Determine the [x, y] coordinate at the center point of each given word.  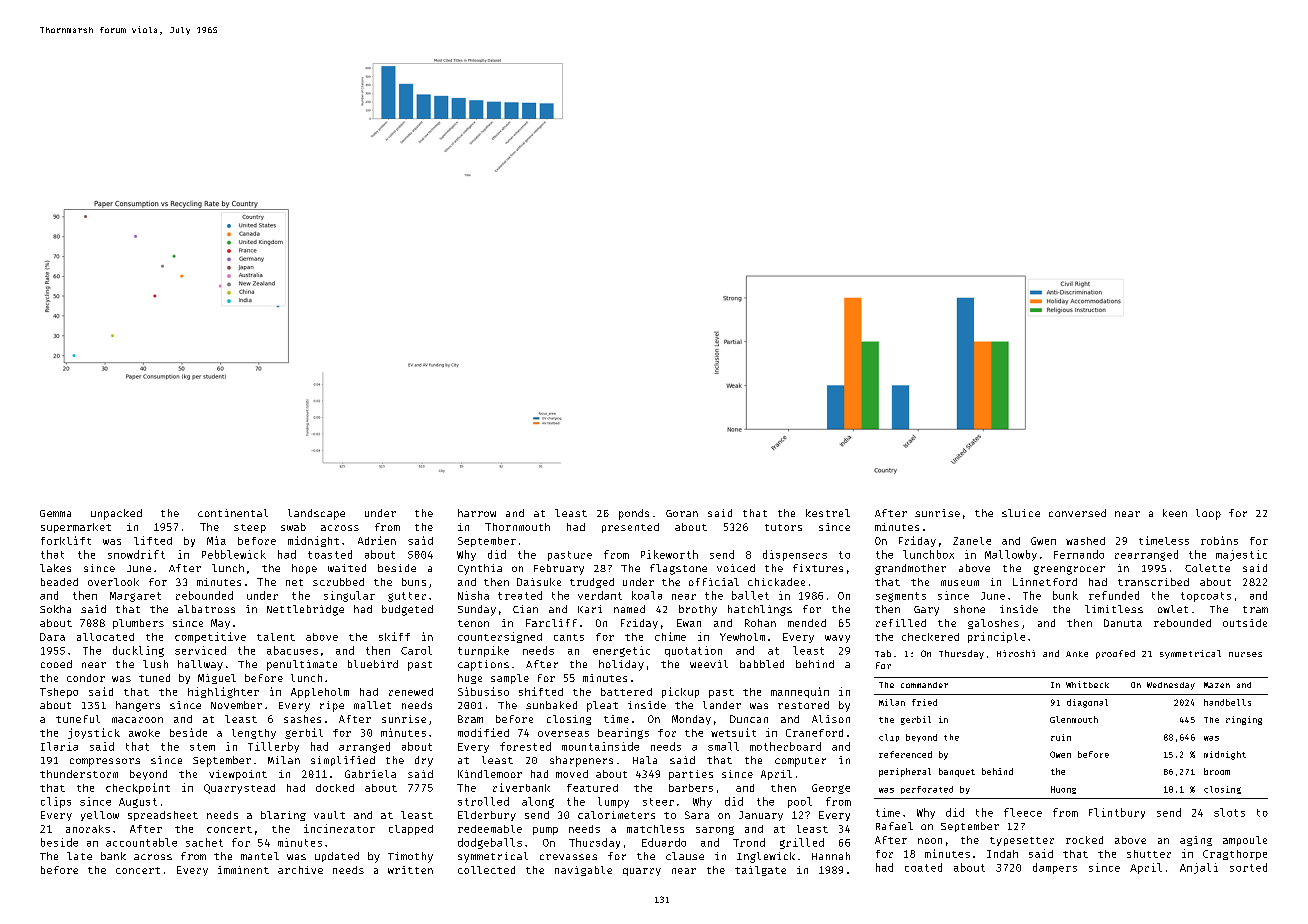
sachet [204, 842]
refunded [1114, 595]
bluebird [373, 664]
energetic [621, 651]
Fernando [1079, 554]
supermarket [76, 528]
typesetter [1022, 841]
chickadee [776, 582]
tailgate [760, 871]
